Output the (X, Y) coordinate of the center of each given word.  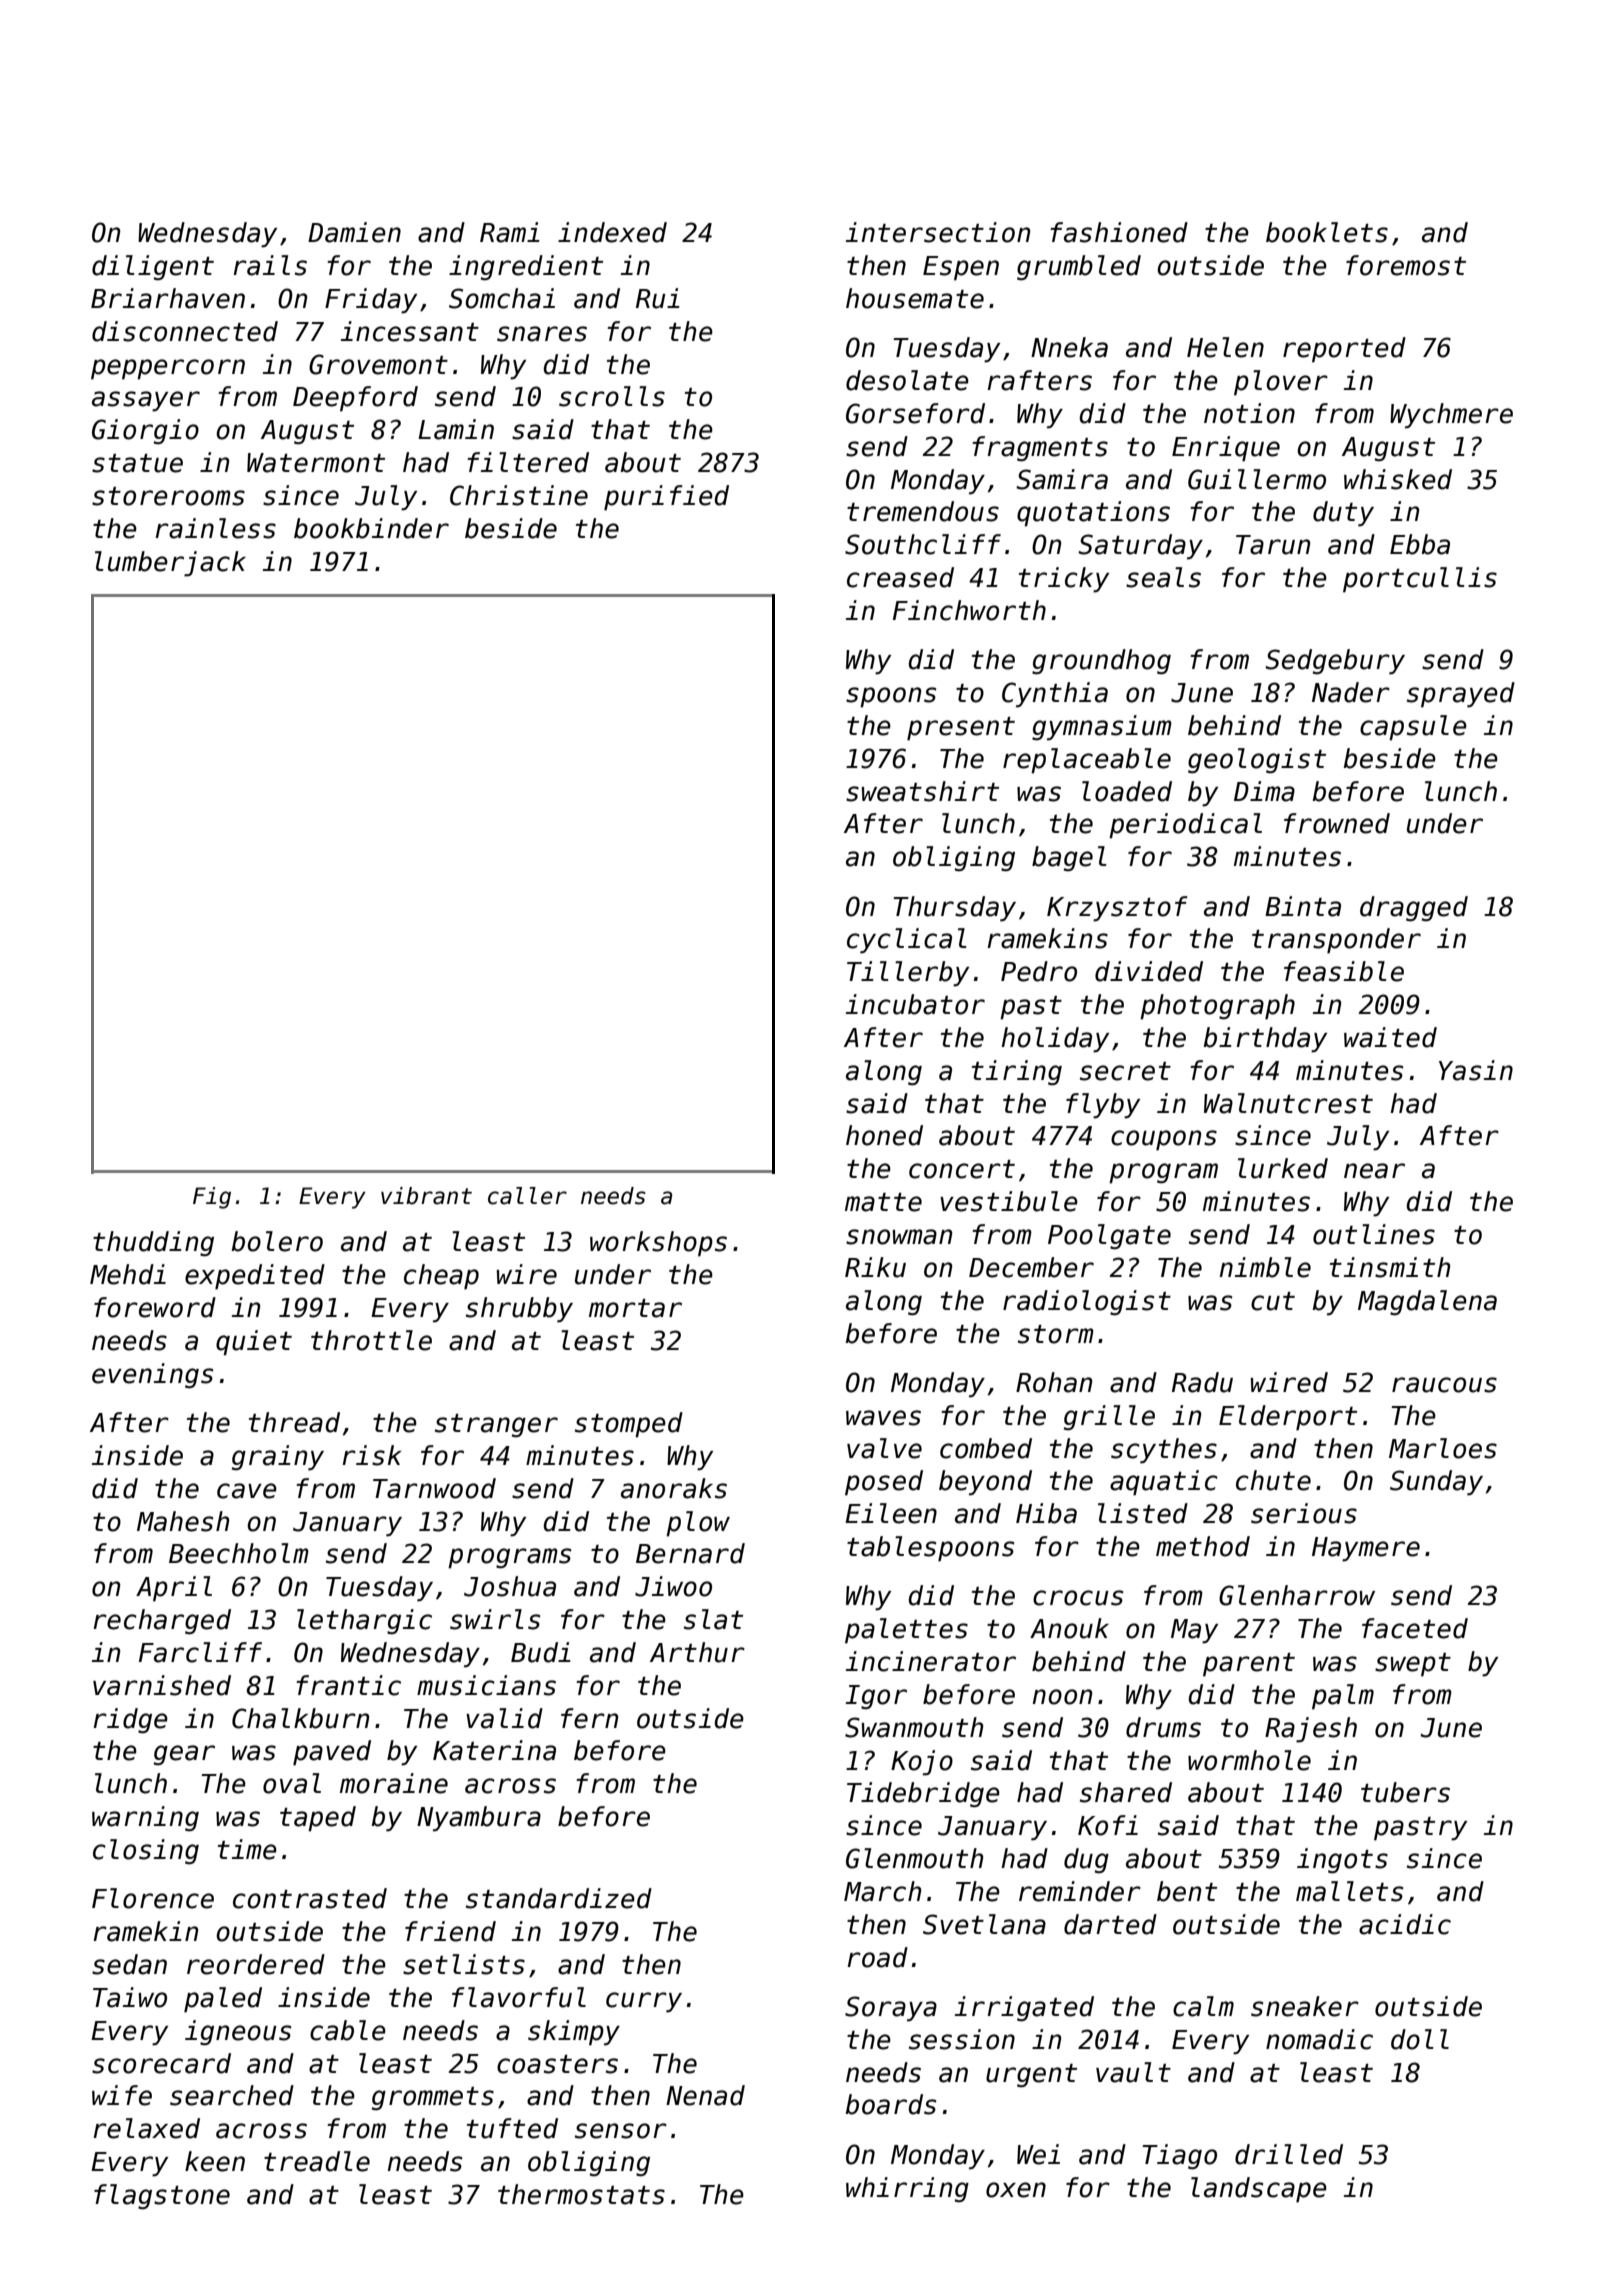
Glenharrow (1297, 1595)
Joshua (510, 1586)
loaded (1127, 791)
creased (900, 577)
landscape (1259, 2190)
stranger (496, 1425)
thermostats (581, 2194)
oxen (1016, 2190)
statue (137, 463)
